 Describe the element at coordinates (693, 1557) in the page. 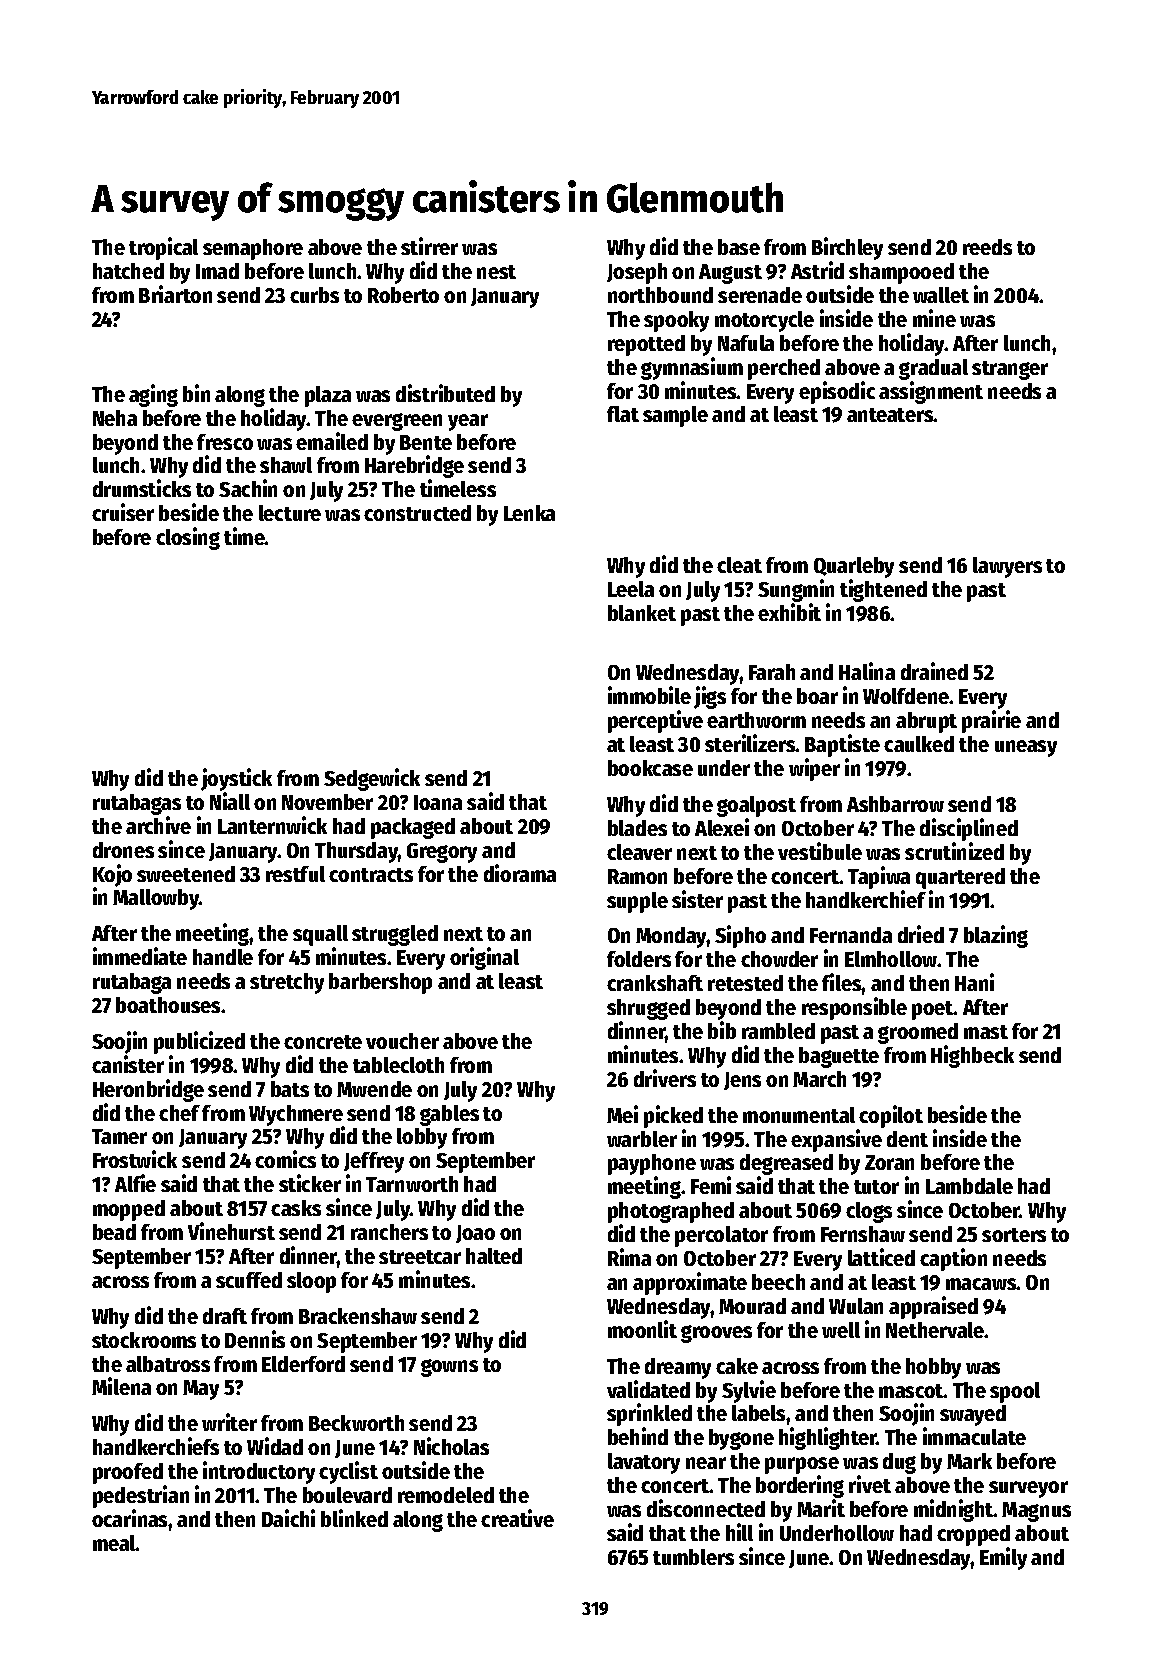

I see `tumblers` at that location.
